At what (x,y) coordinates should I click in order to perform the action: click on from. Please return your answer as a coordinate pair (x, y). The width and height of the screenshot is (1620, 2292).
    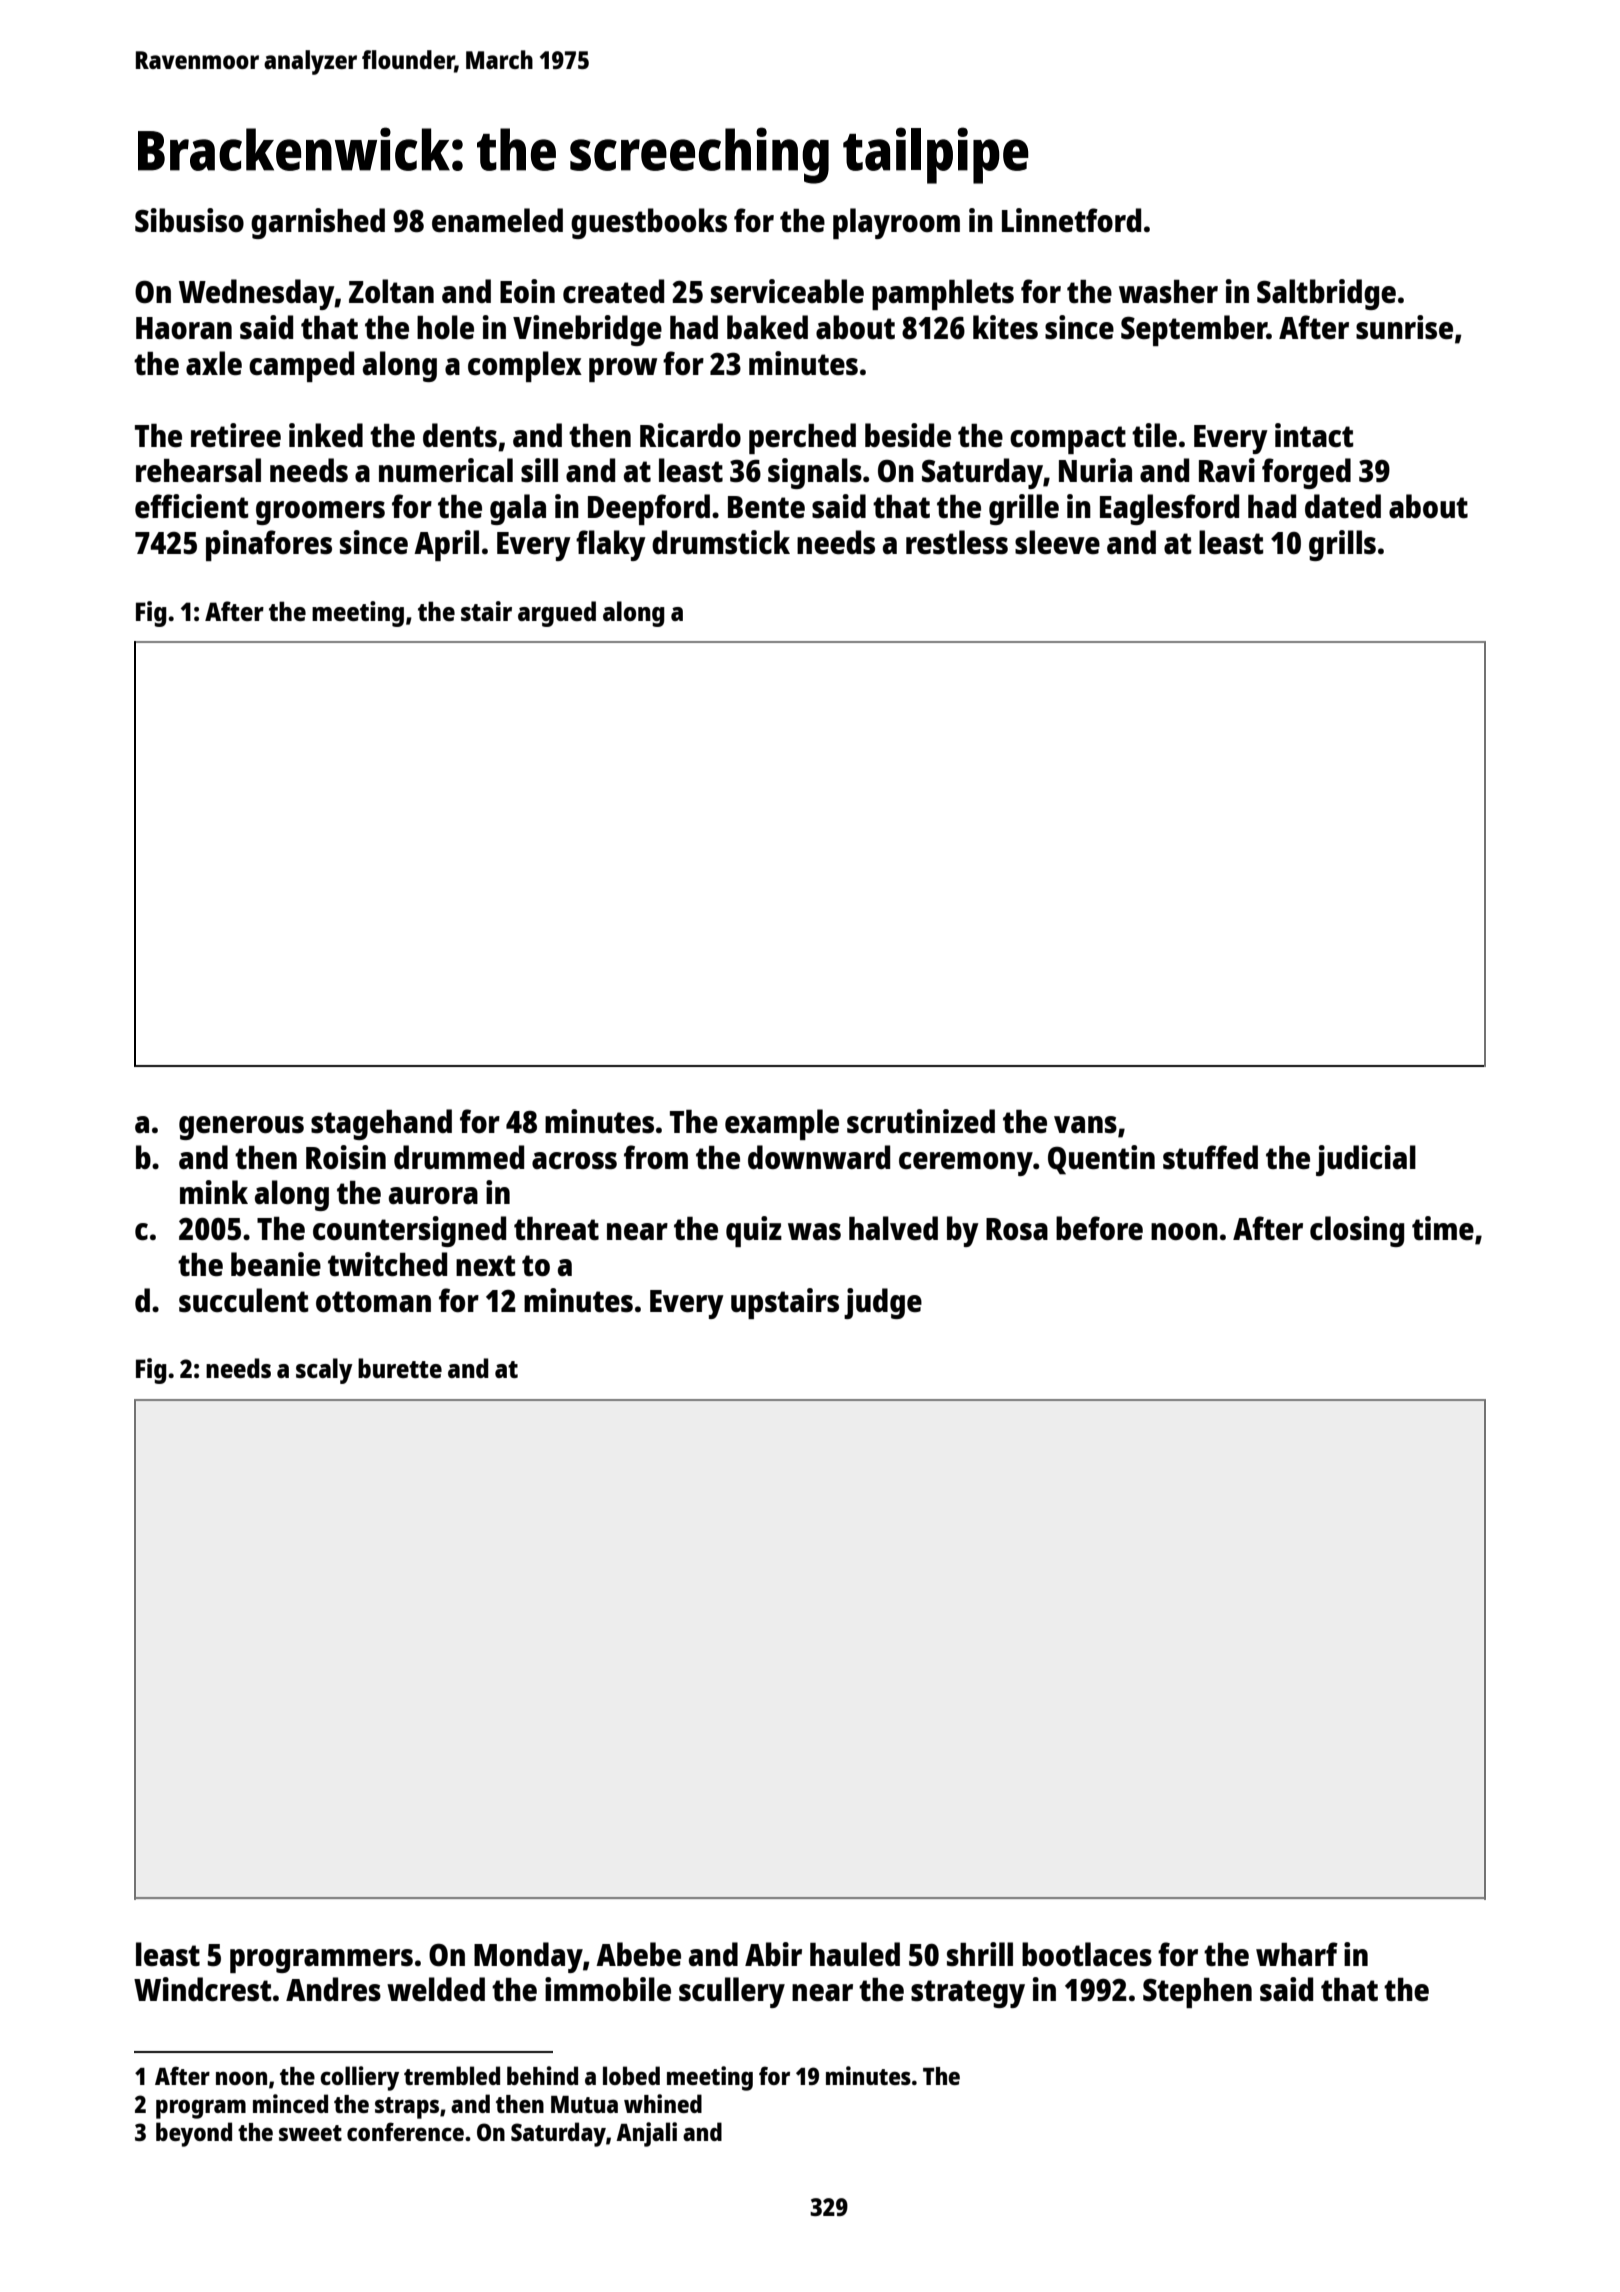
    Looking at the image, I should click on (656, 1157).
